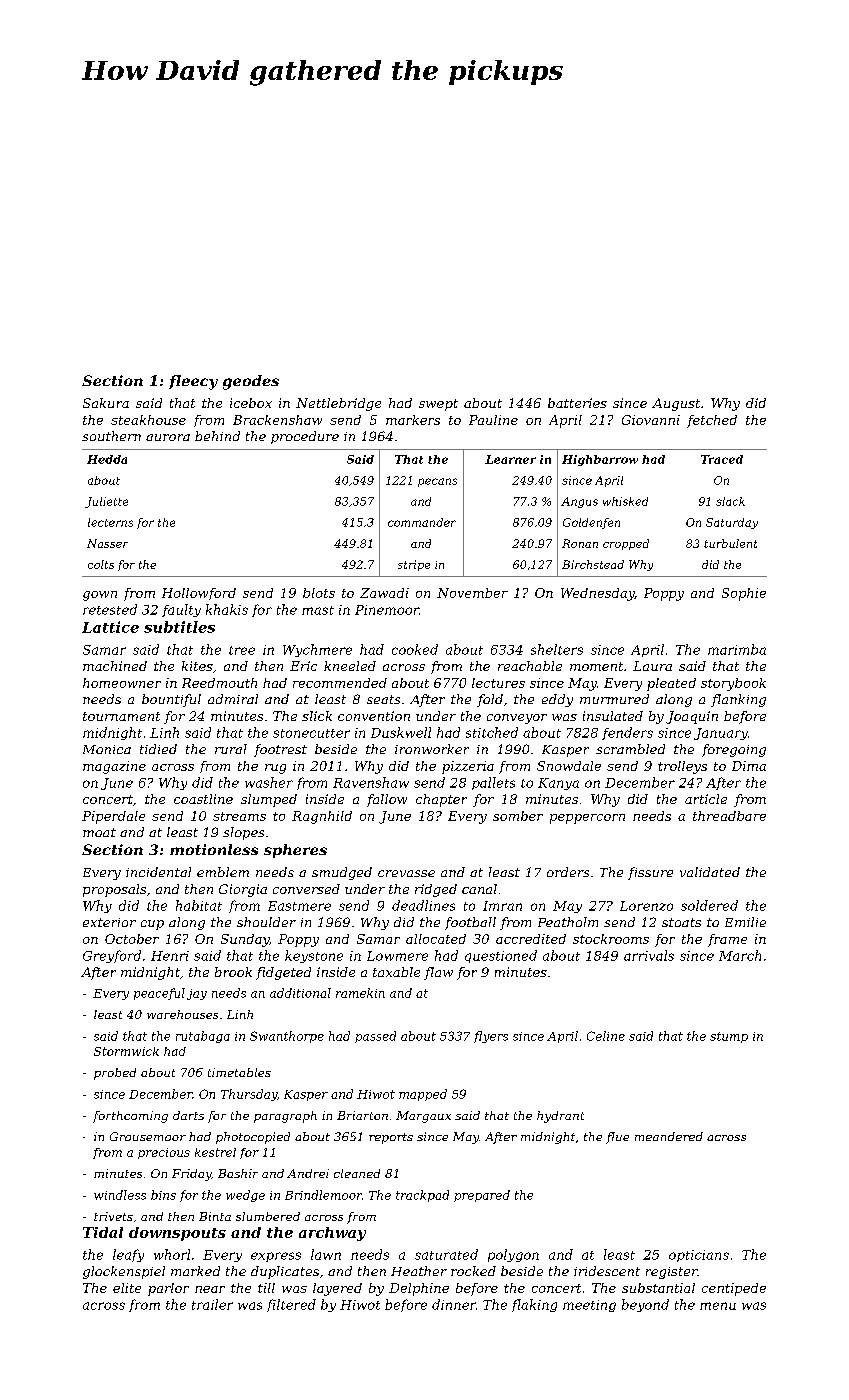 The height and width of the screenshot is (1400, 849). What do you see at coordinates (577, 403) in the screenshot?
I see `batteries` at bounding box center [577, 403].
